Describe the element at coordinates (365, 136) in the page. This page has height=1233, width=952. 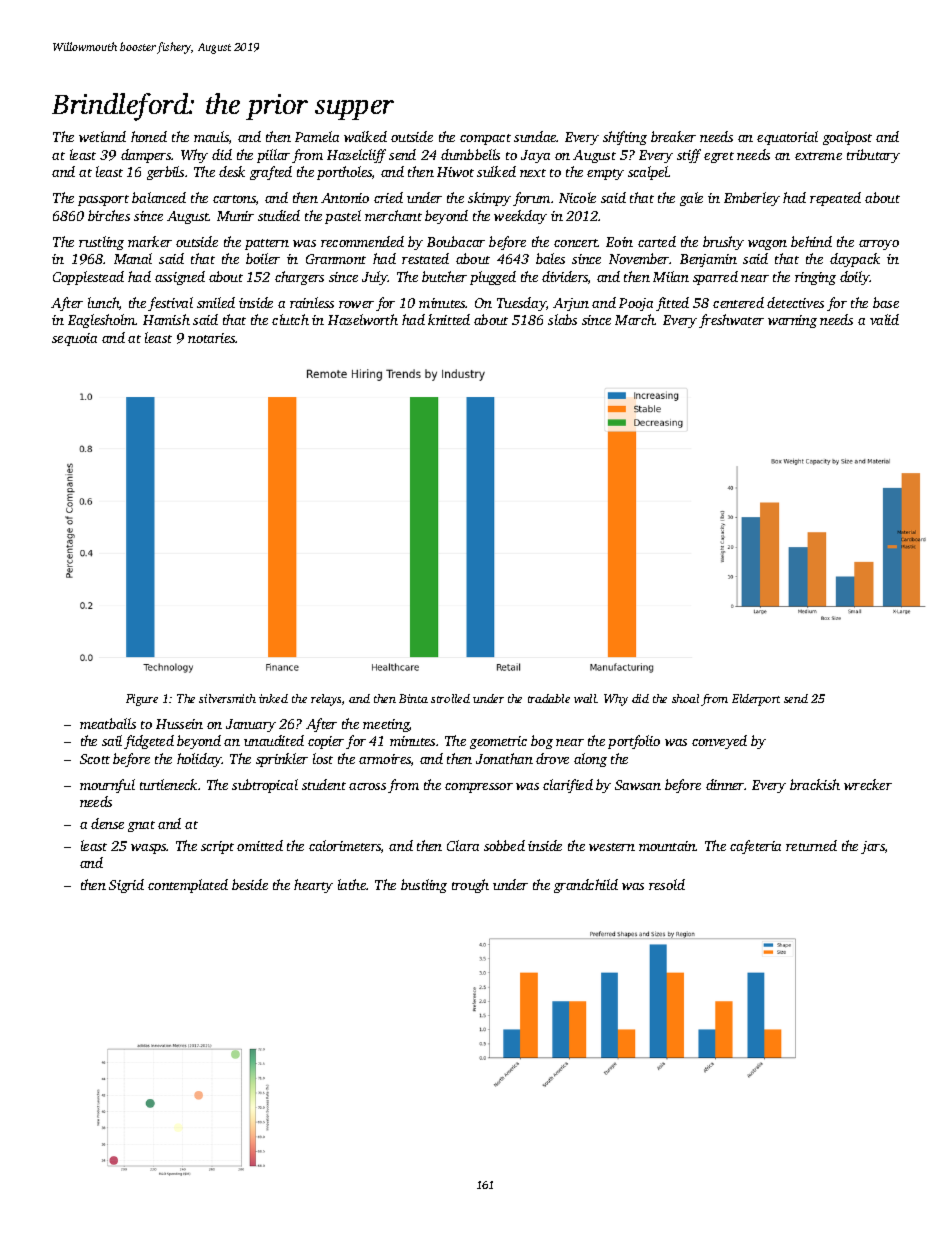
I see `walked` at that location.
